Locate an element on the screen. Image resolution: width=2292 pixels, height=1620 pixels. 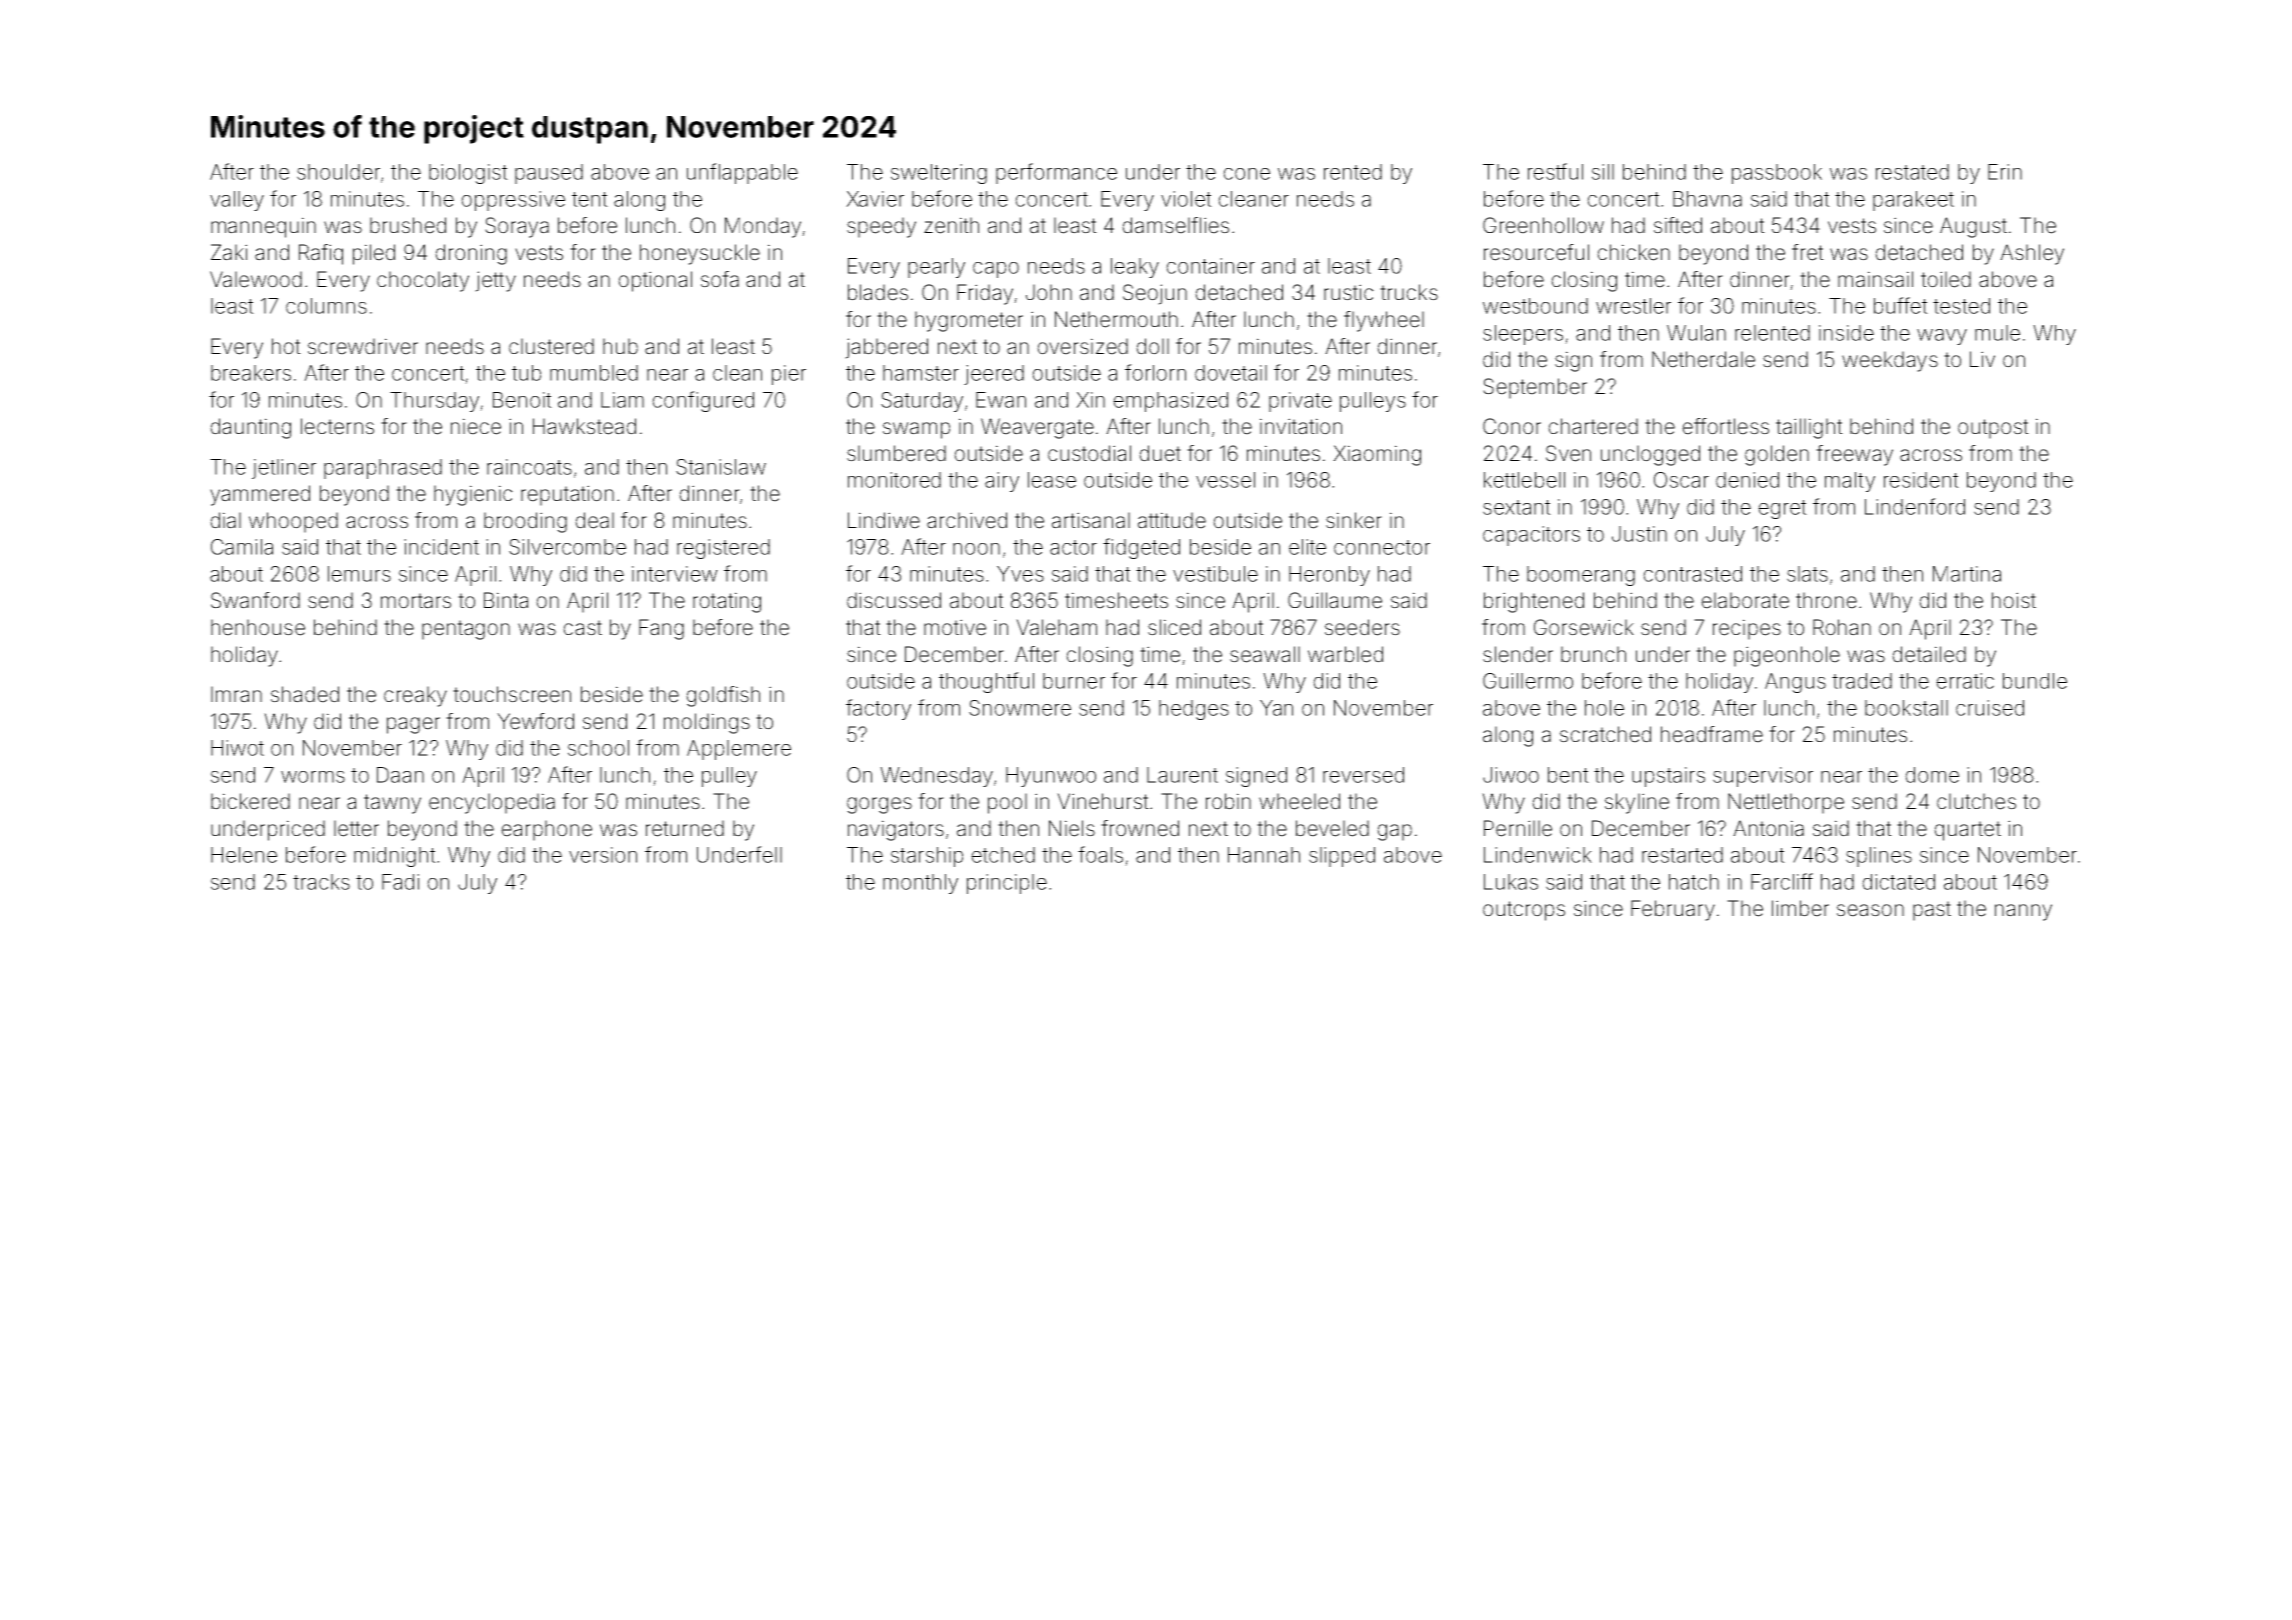
jabbered is located at coordinates (886, 348).
